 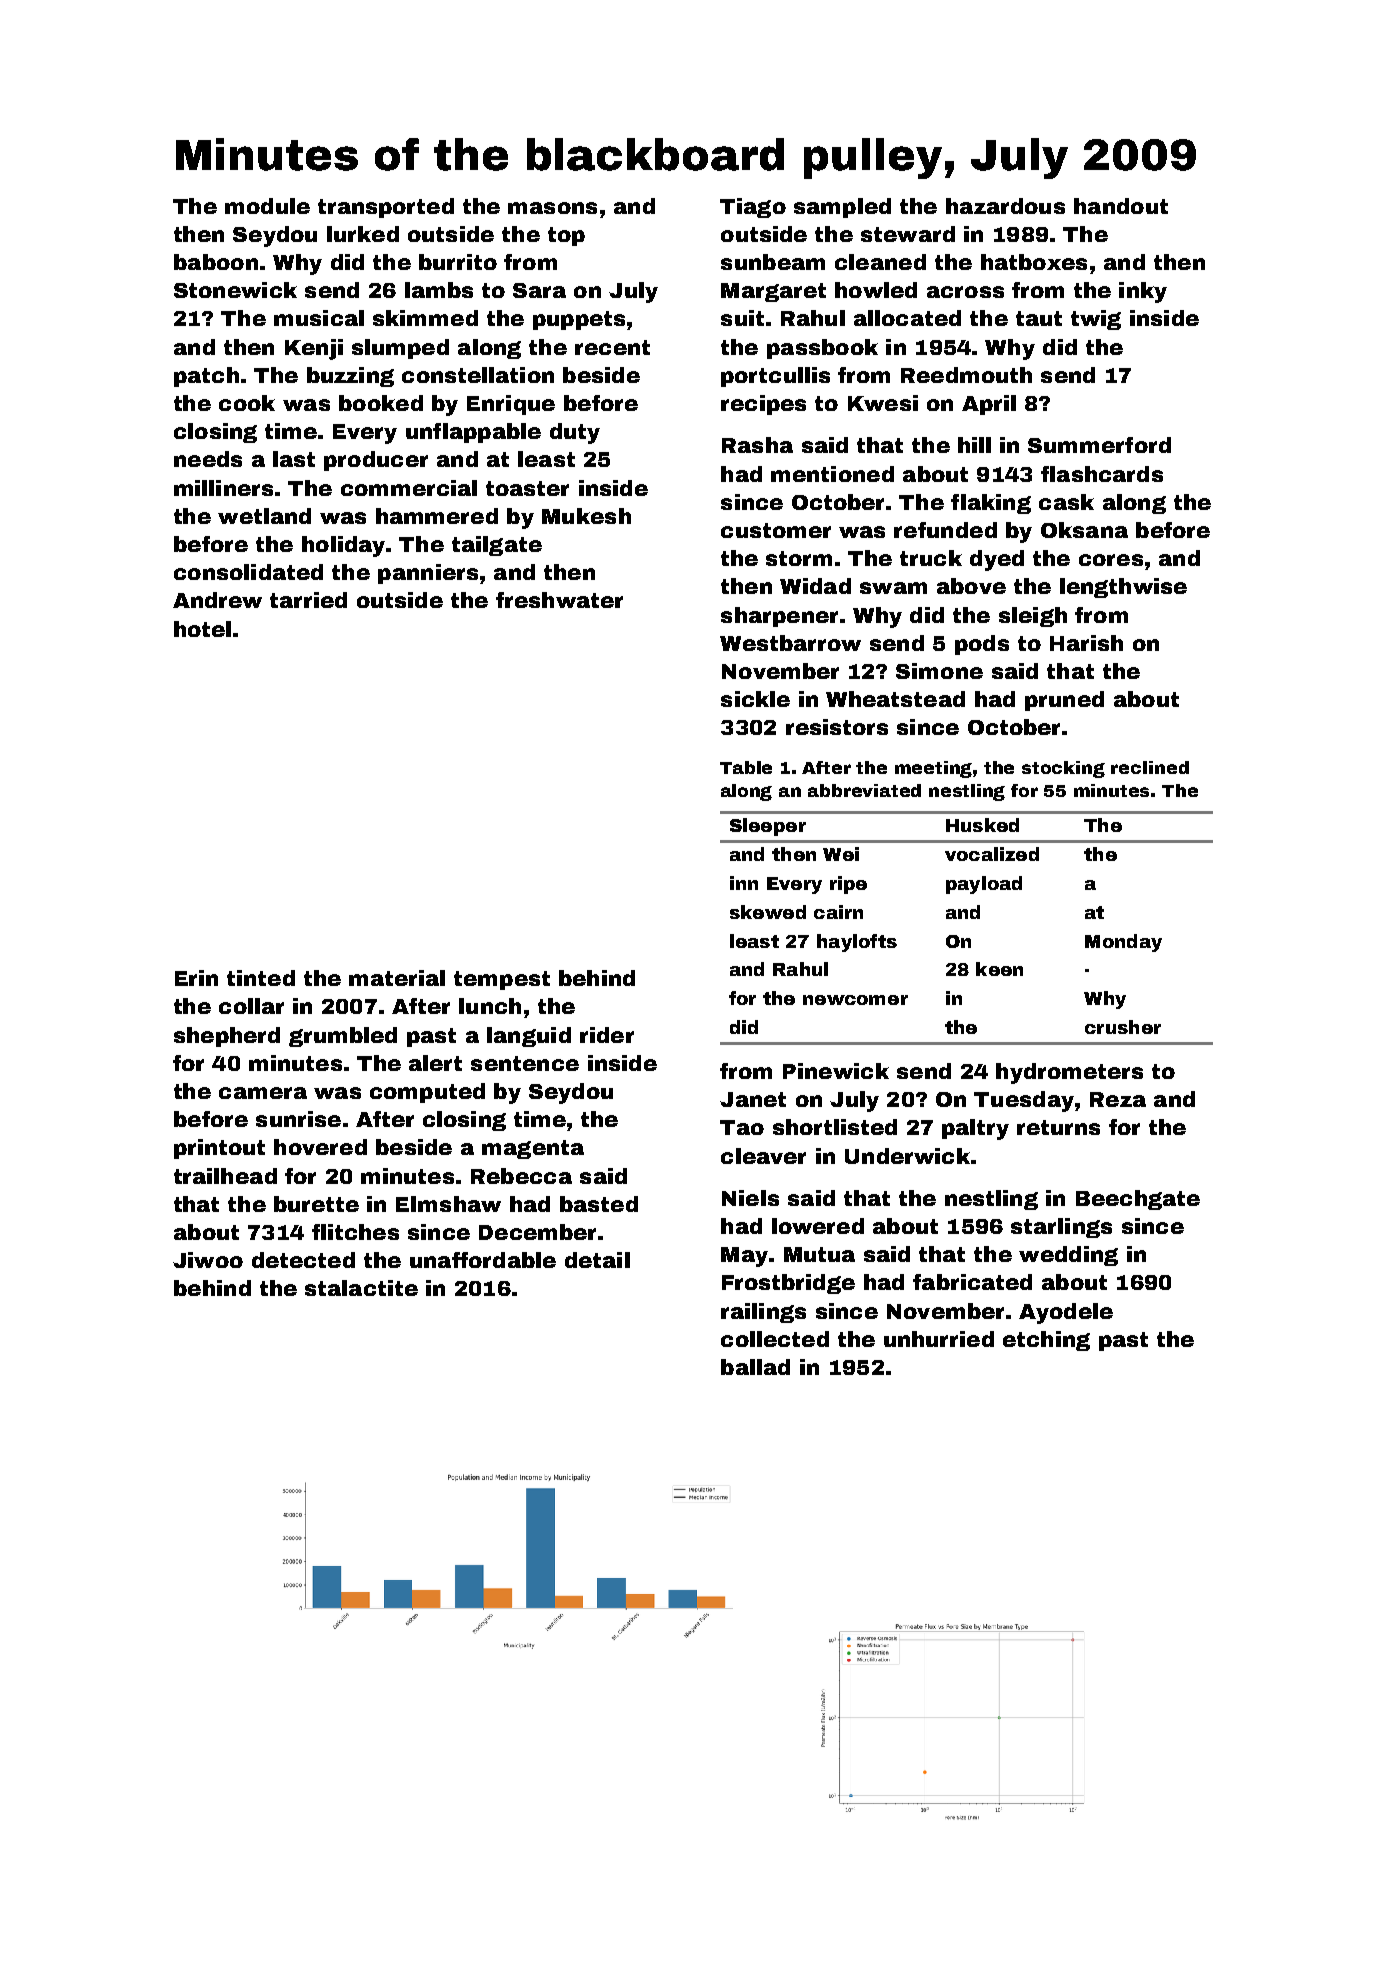 I want to click on customer, so click(x=776, y=530).
